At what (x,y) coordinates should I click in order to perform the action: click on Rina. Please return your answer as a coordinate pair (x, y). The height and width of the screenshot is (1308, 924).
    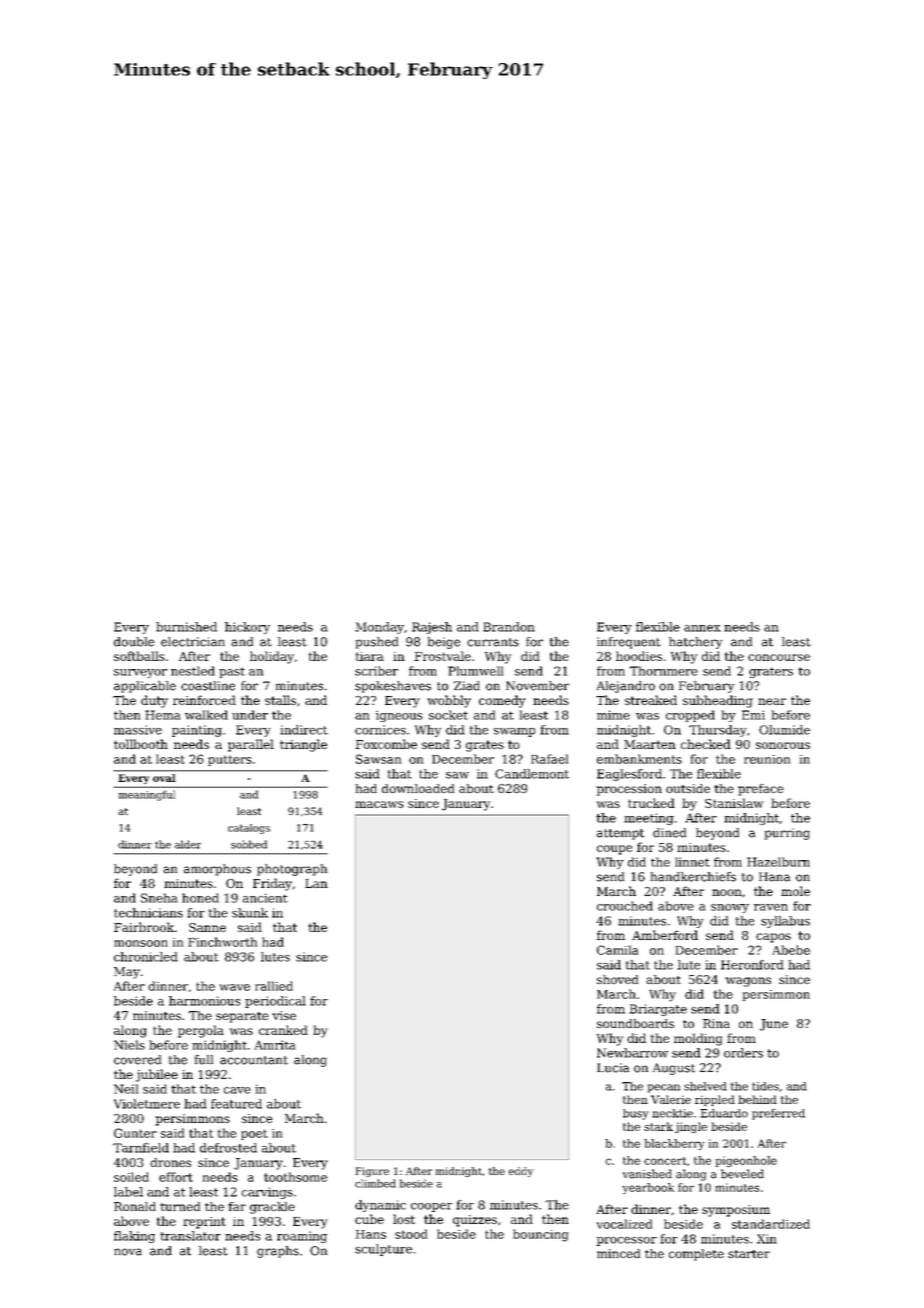
    Looking at the image, I should click on (716, 1023).
